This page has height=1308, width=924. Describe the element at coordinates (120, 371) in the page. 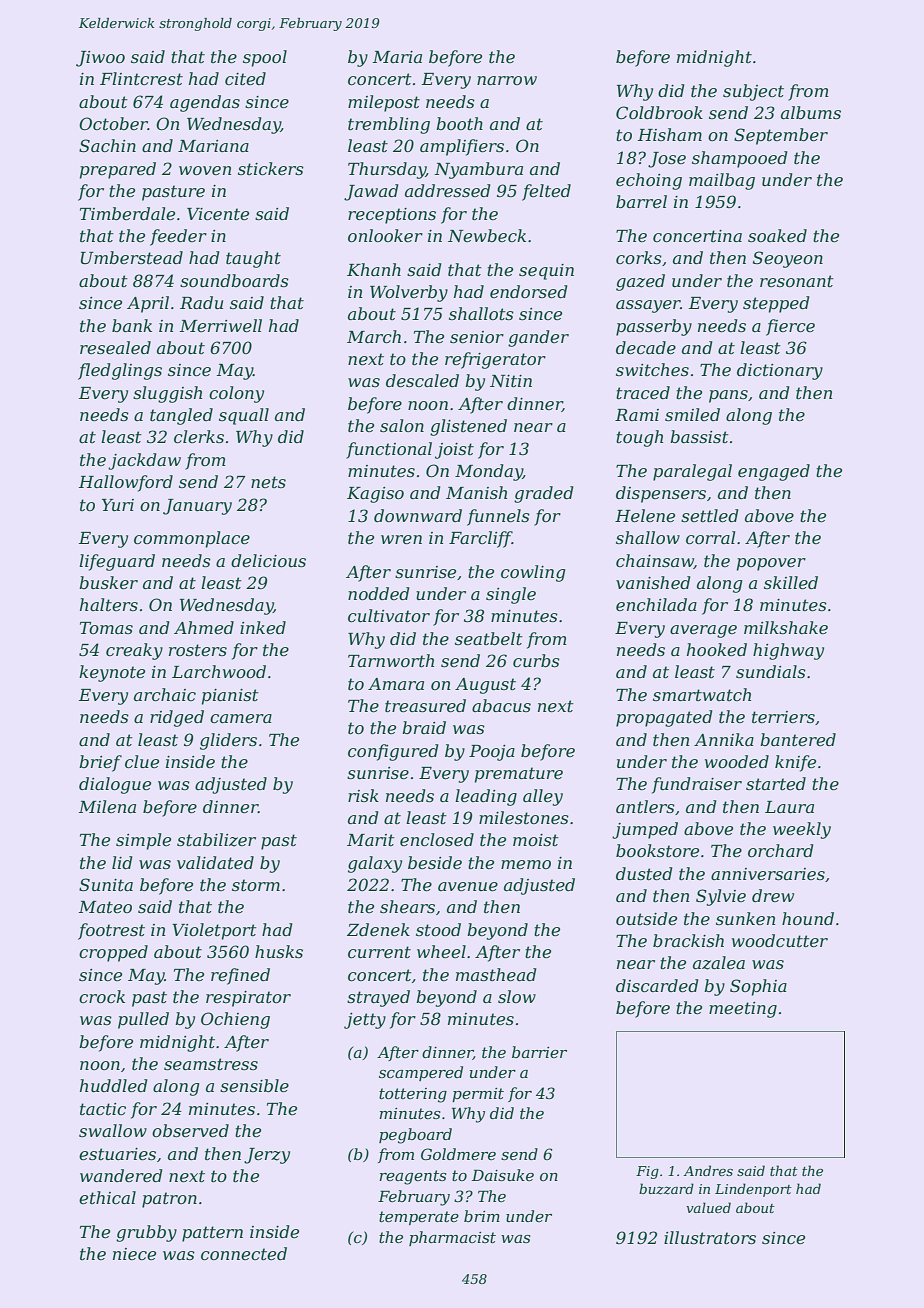

I see `fledglings` at that location.
